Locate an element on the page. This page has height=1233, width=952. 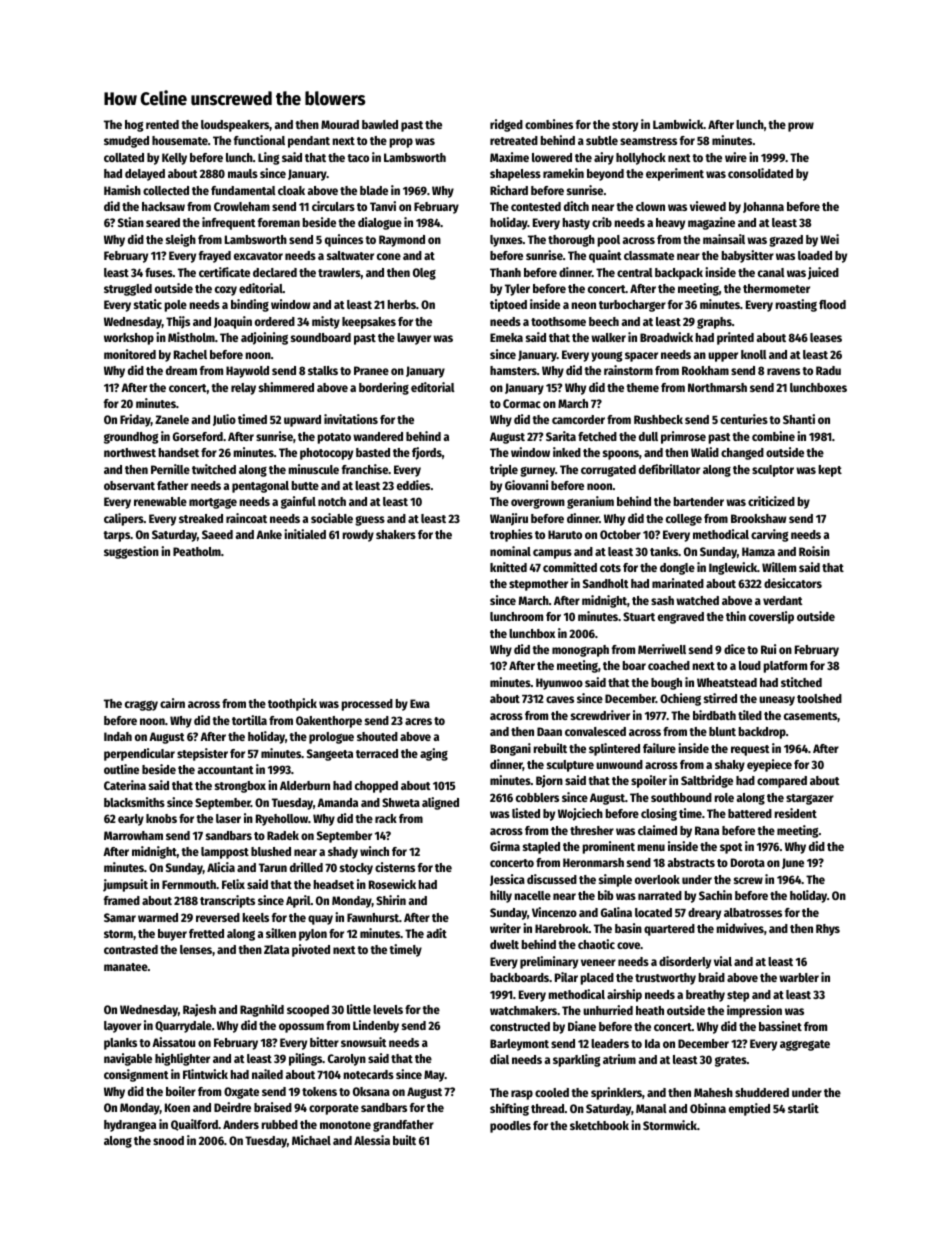
workshop is located at coordinates (129, 339).
